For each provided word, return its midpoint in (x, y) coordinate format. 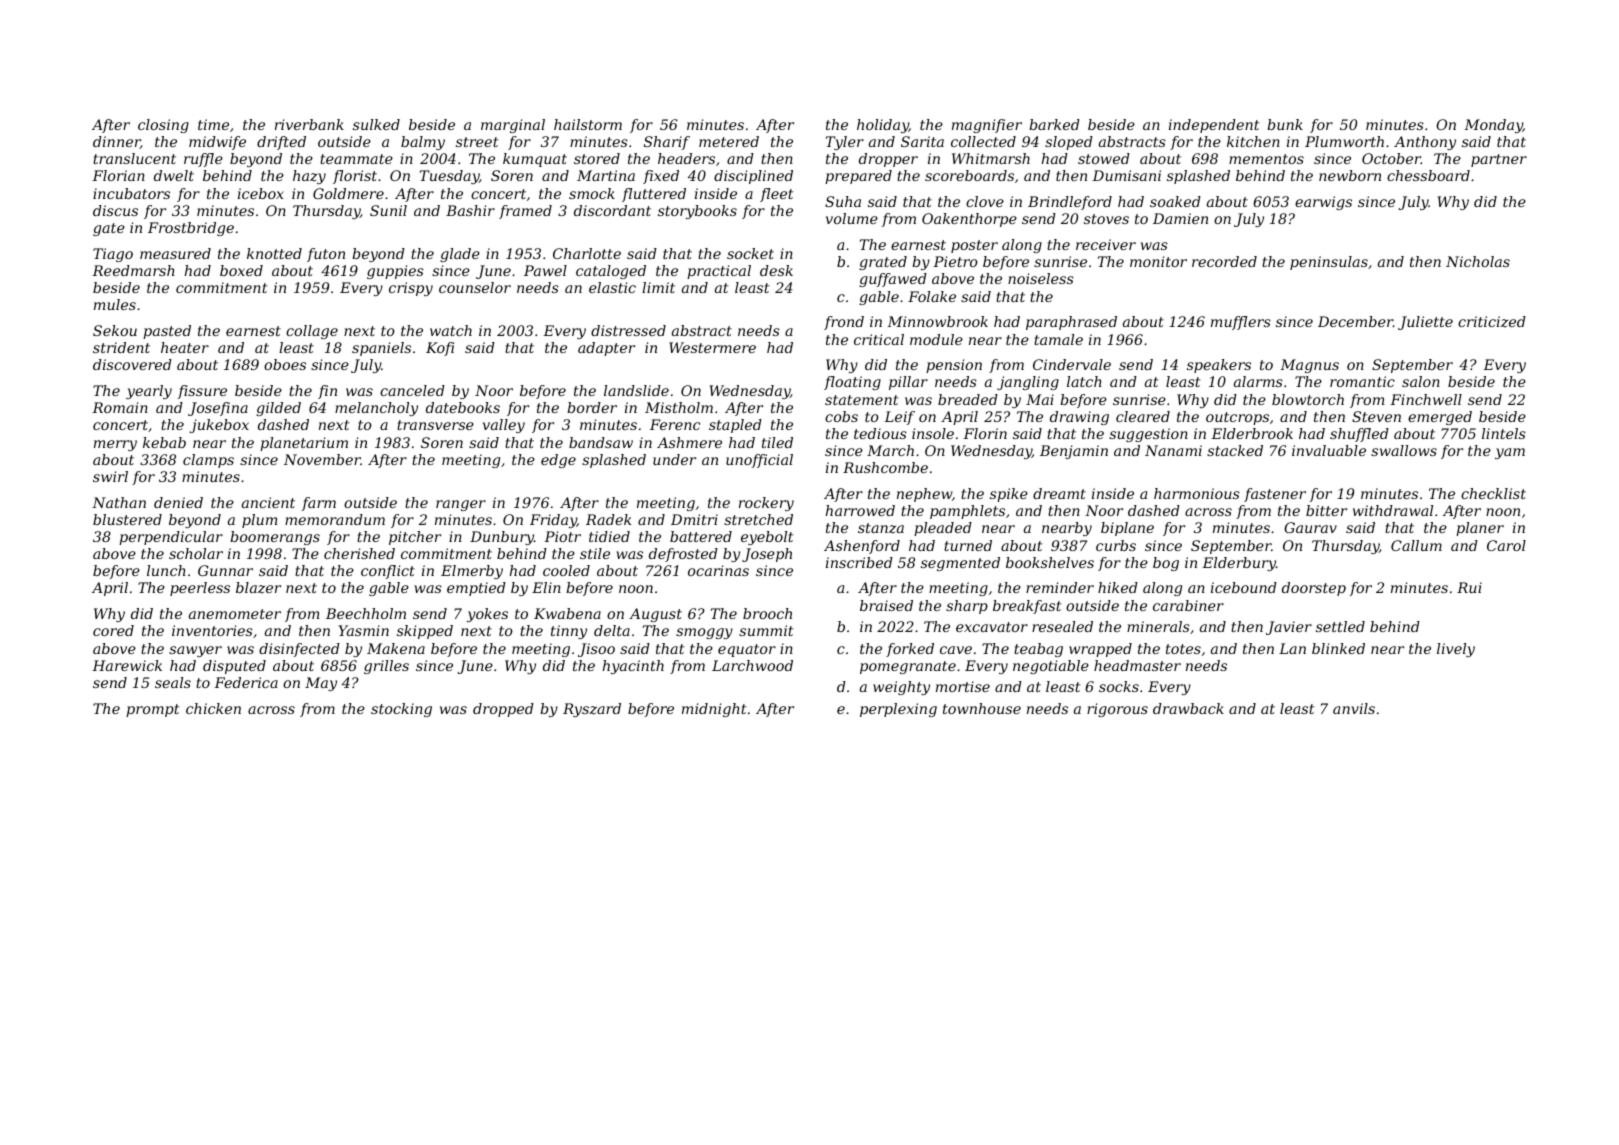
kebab (164, 442)
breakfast (1027, 607)
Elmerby (472, 572)
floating (852, 383)
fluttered (654, 195)
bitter (1326, 510)
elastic (612, 287)
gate (109, 229)
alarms (1258, 381)
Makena (396, 648)
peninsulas (1329, 263)
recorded (1224, 261)
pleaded (943, 529)
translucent (134, 158)
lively (1456, 650)
